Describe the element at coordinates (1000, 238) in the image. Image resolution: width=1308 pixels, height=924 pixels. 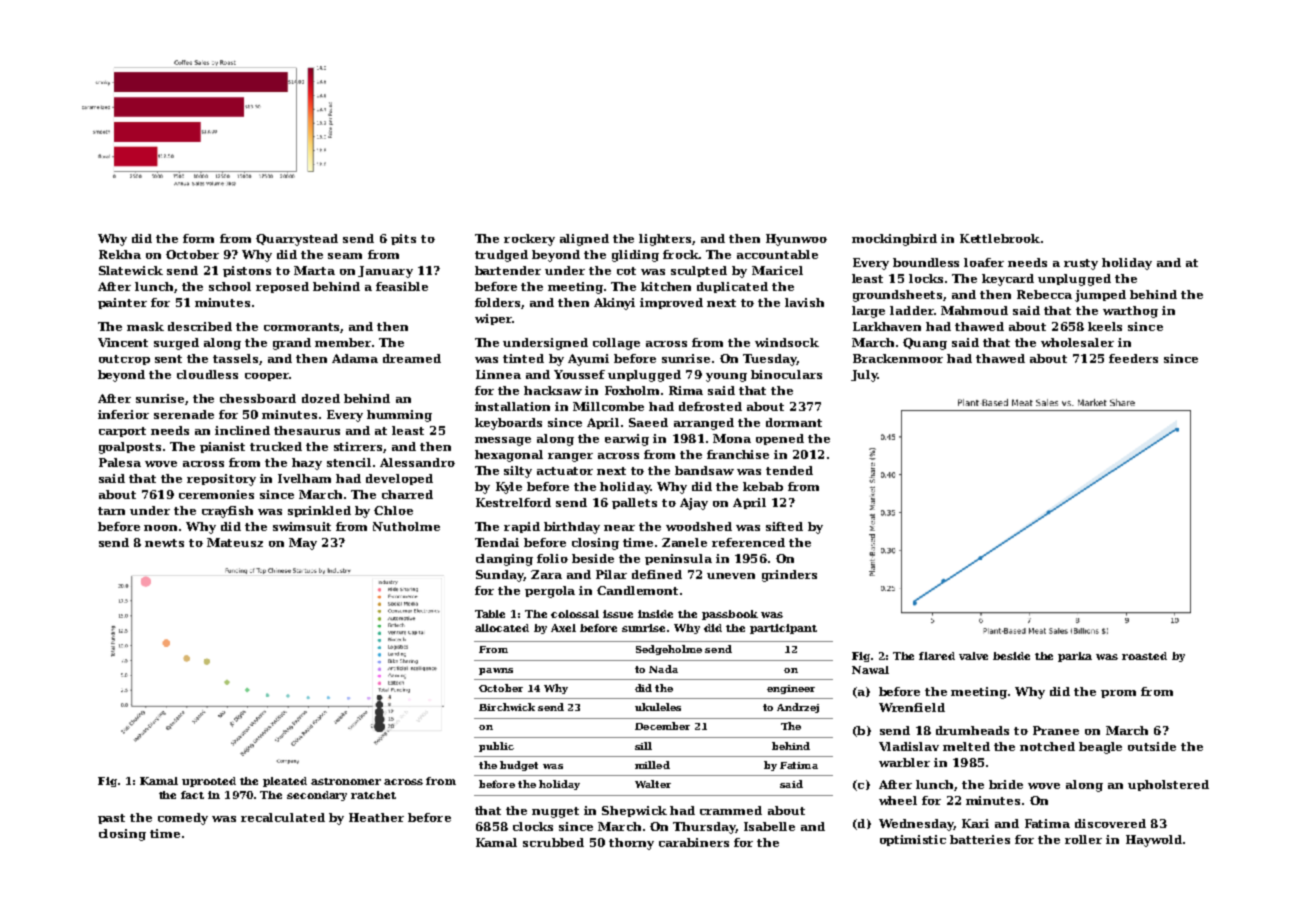
I see `Kettlebrook` at that location.
